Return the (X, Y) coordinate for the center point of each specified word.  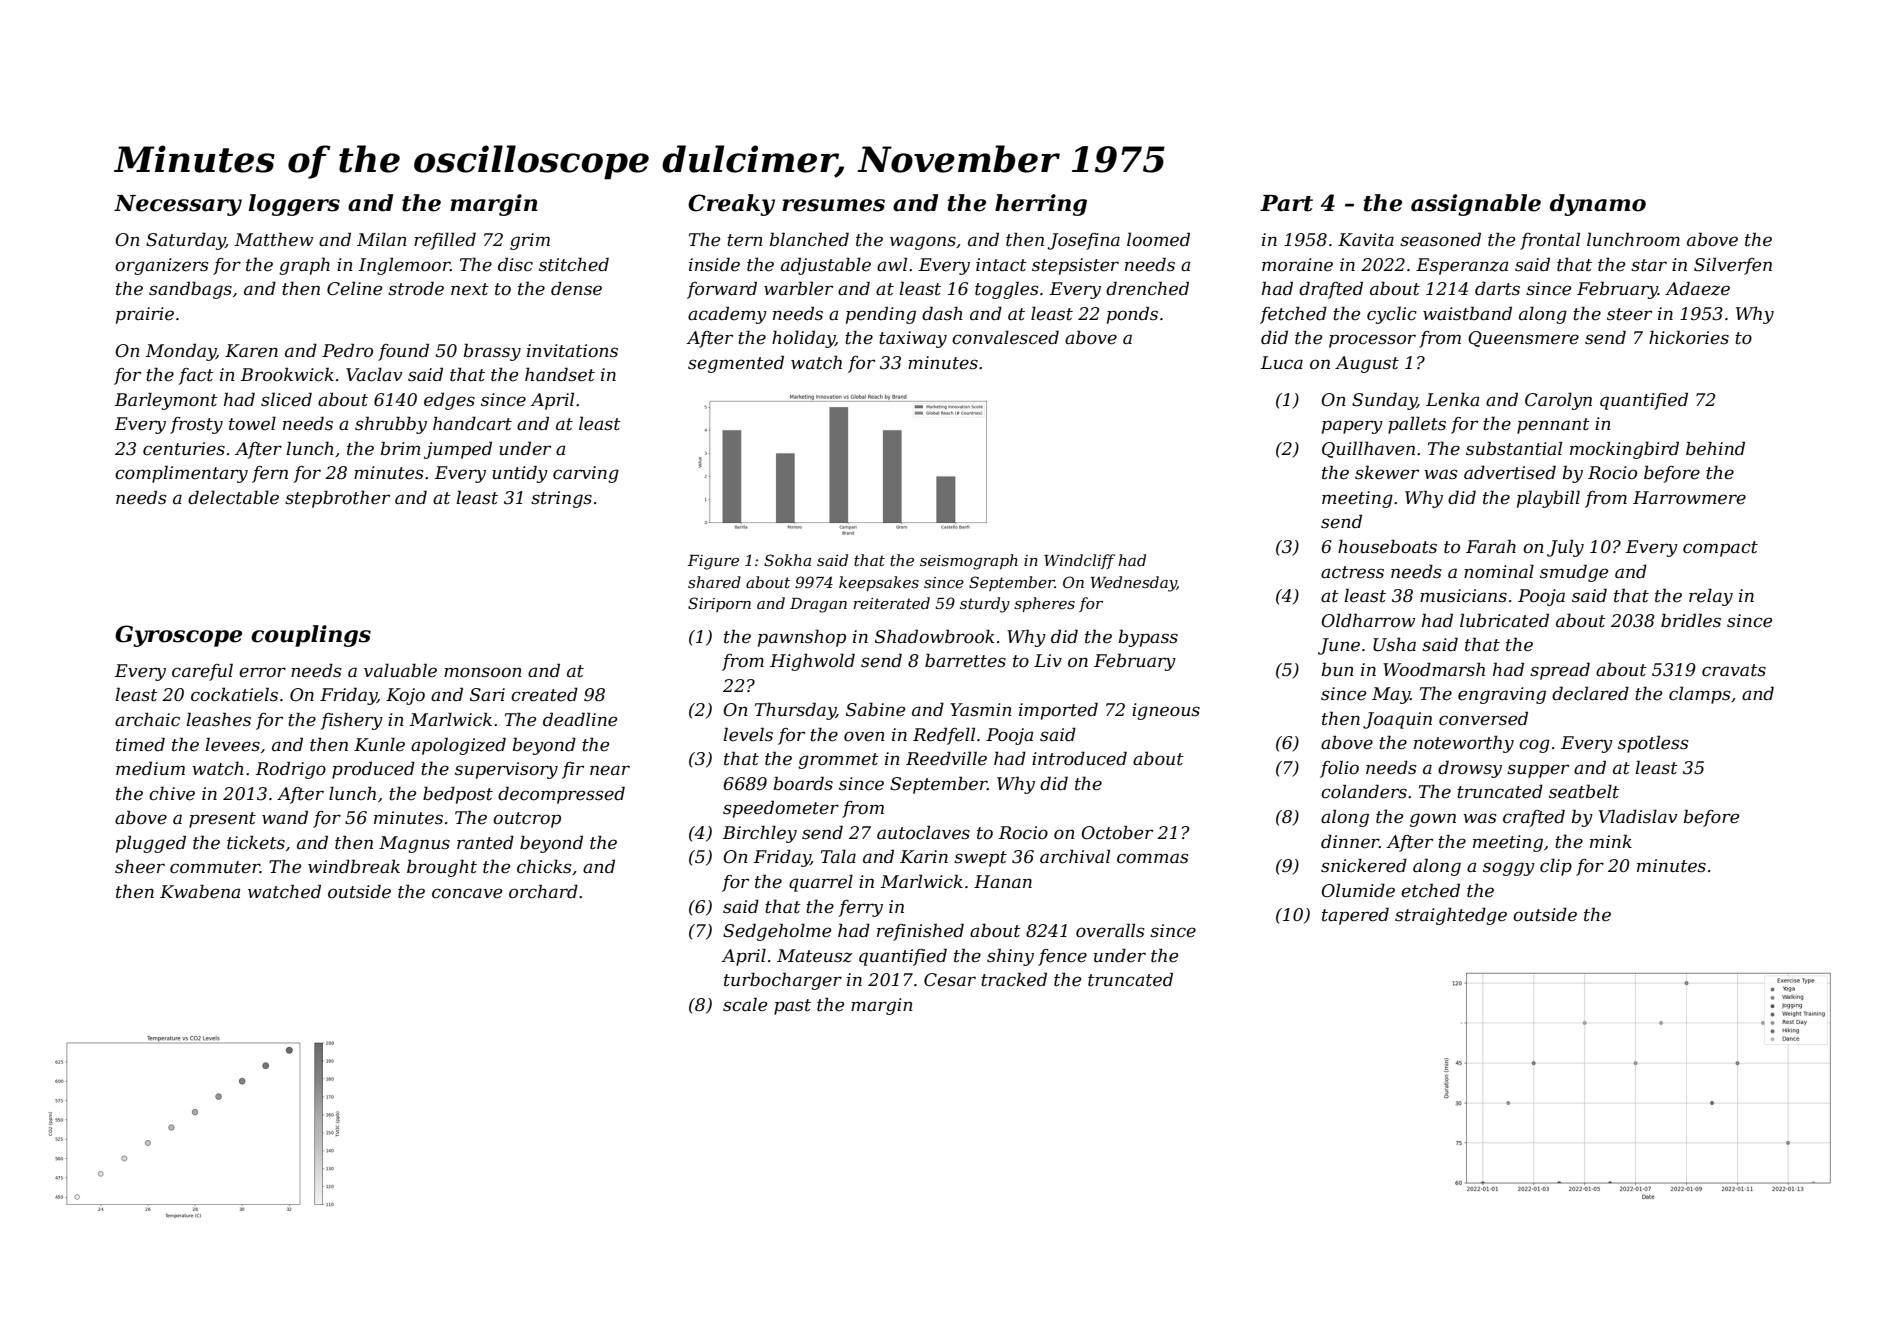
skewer (1387, 472)
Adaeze (1697, 288)
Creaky (731, 205)
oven (864, 736)
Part (1286, 203)
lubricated (1504, 620)
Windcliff (1079, 561)
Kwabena (200, 891)
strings (561, 499)
